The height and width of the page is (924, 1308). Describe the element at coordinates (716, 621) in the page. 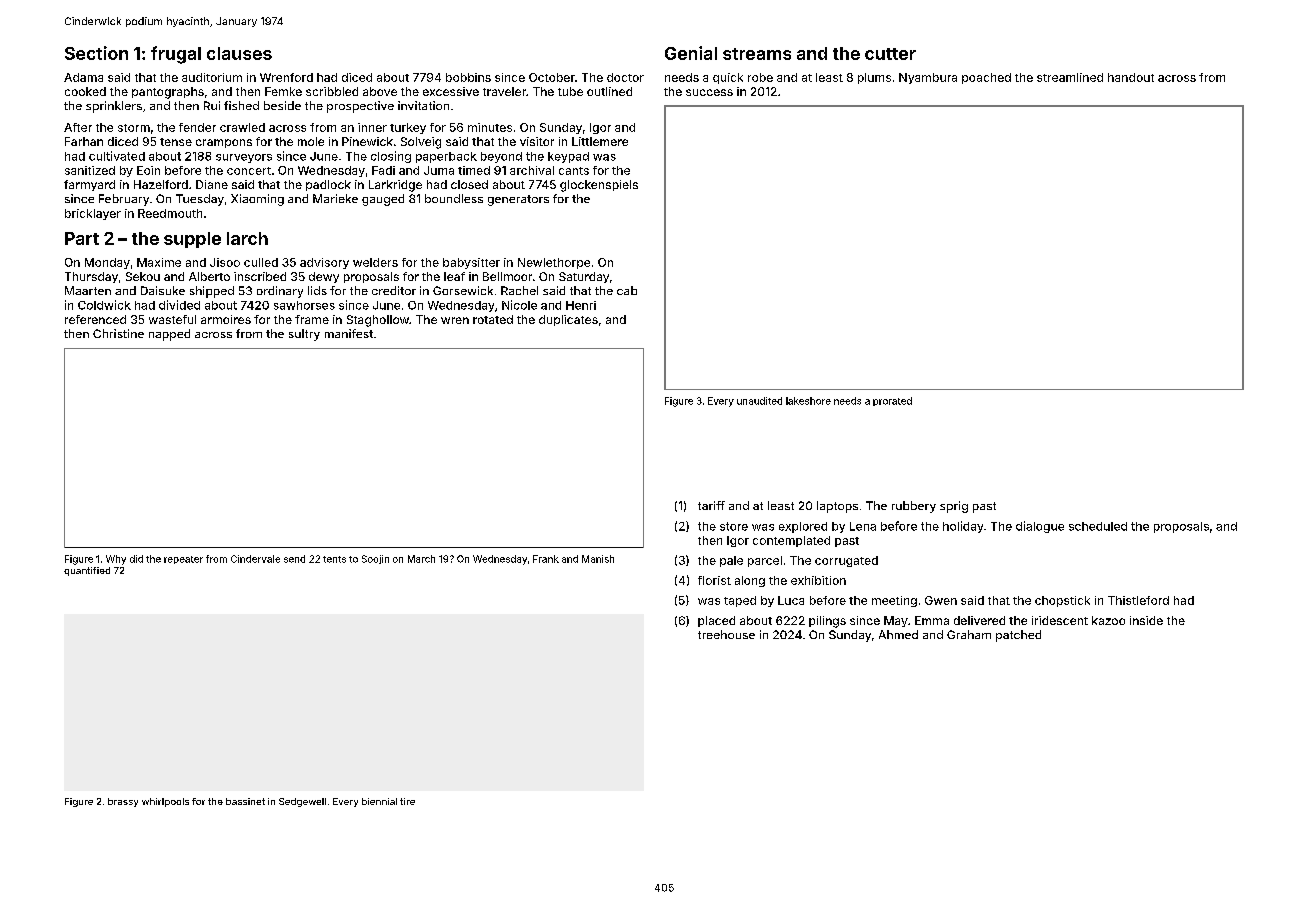

I see `placed` at that location.
